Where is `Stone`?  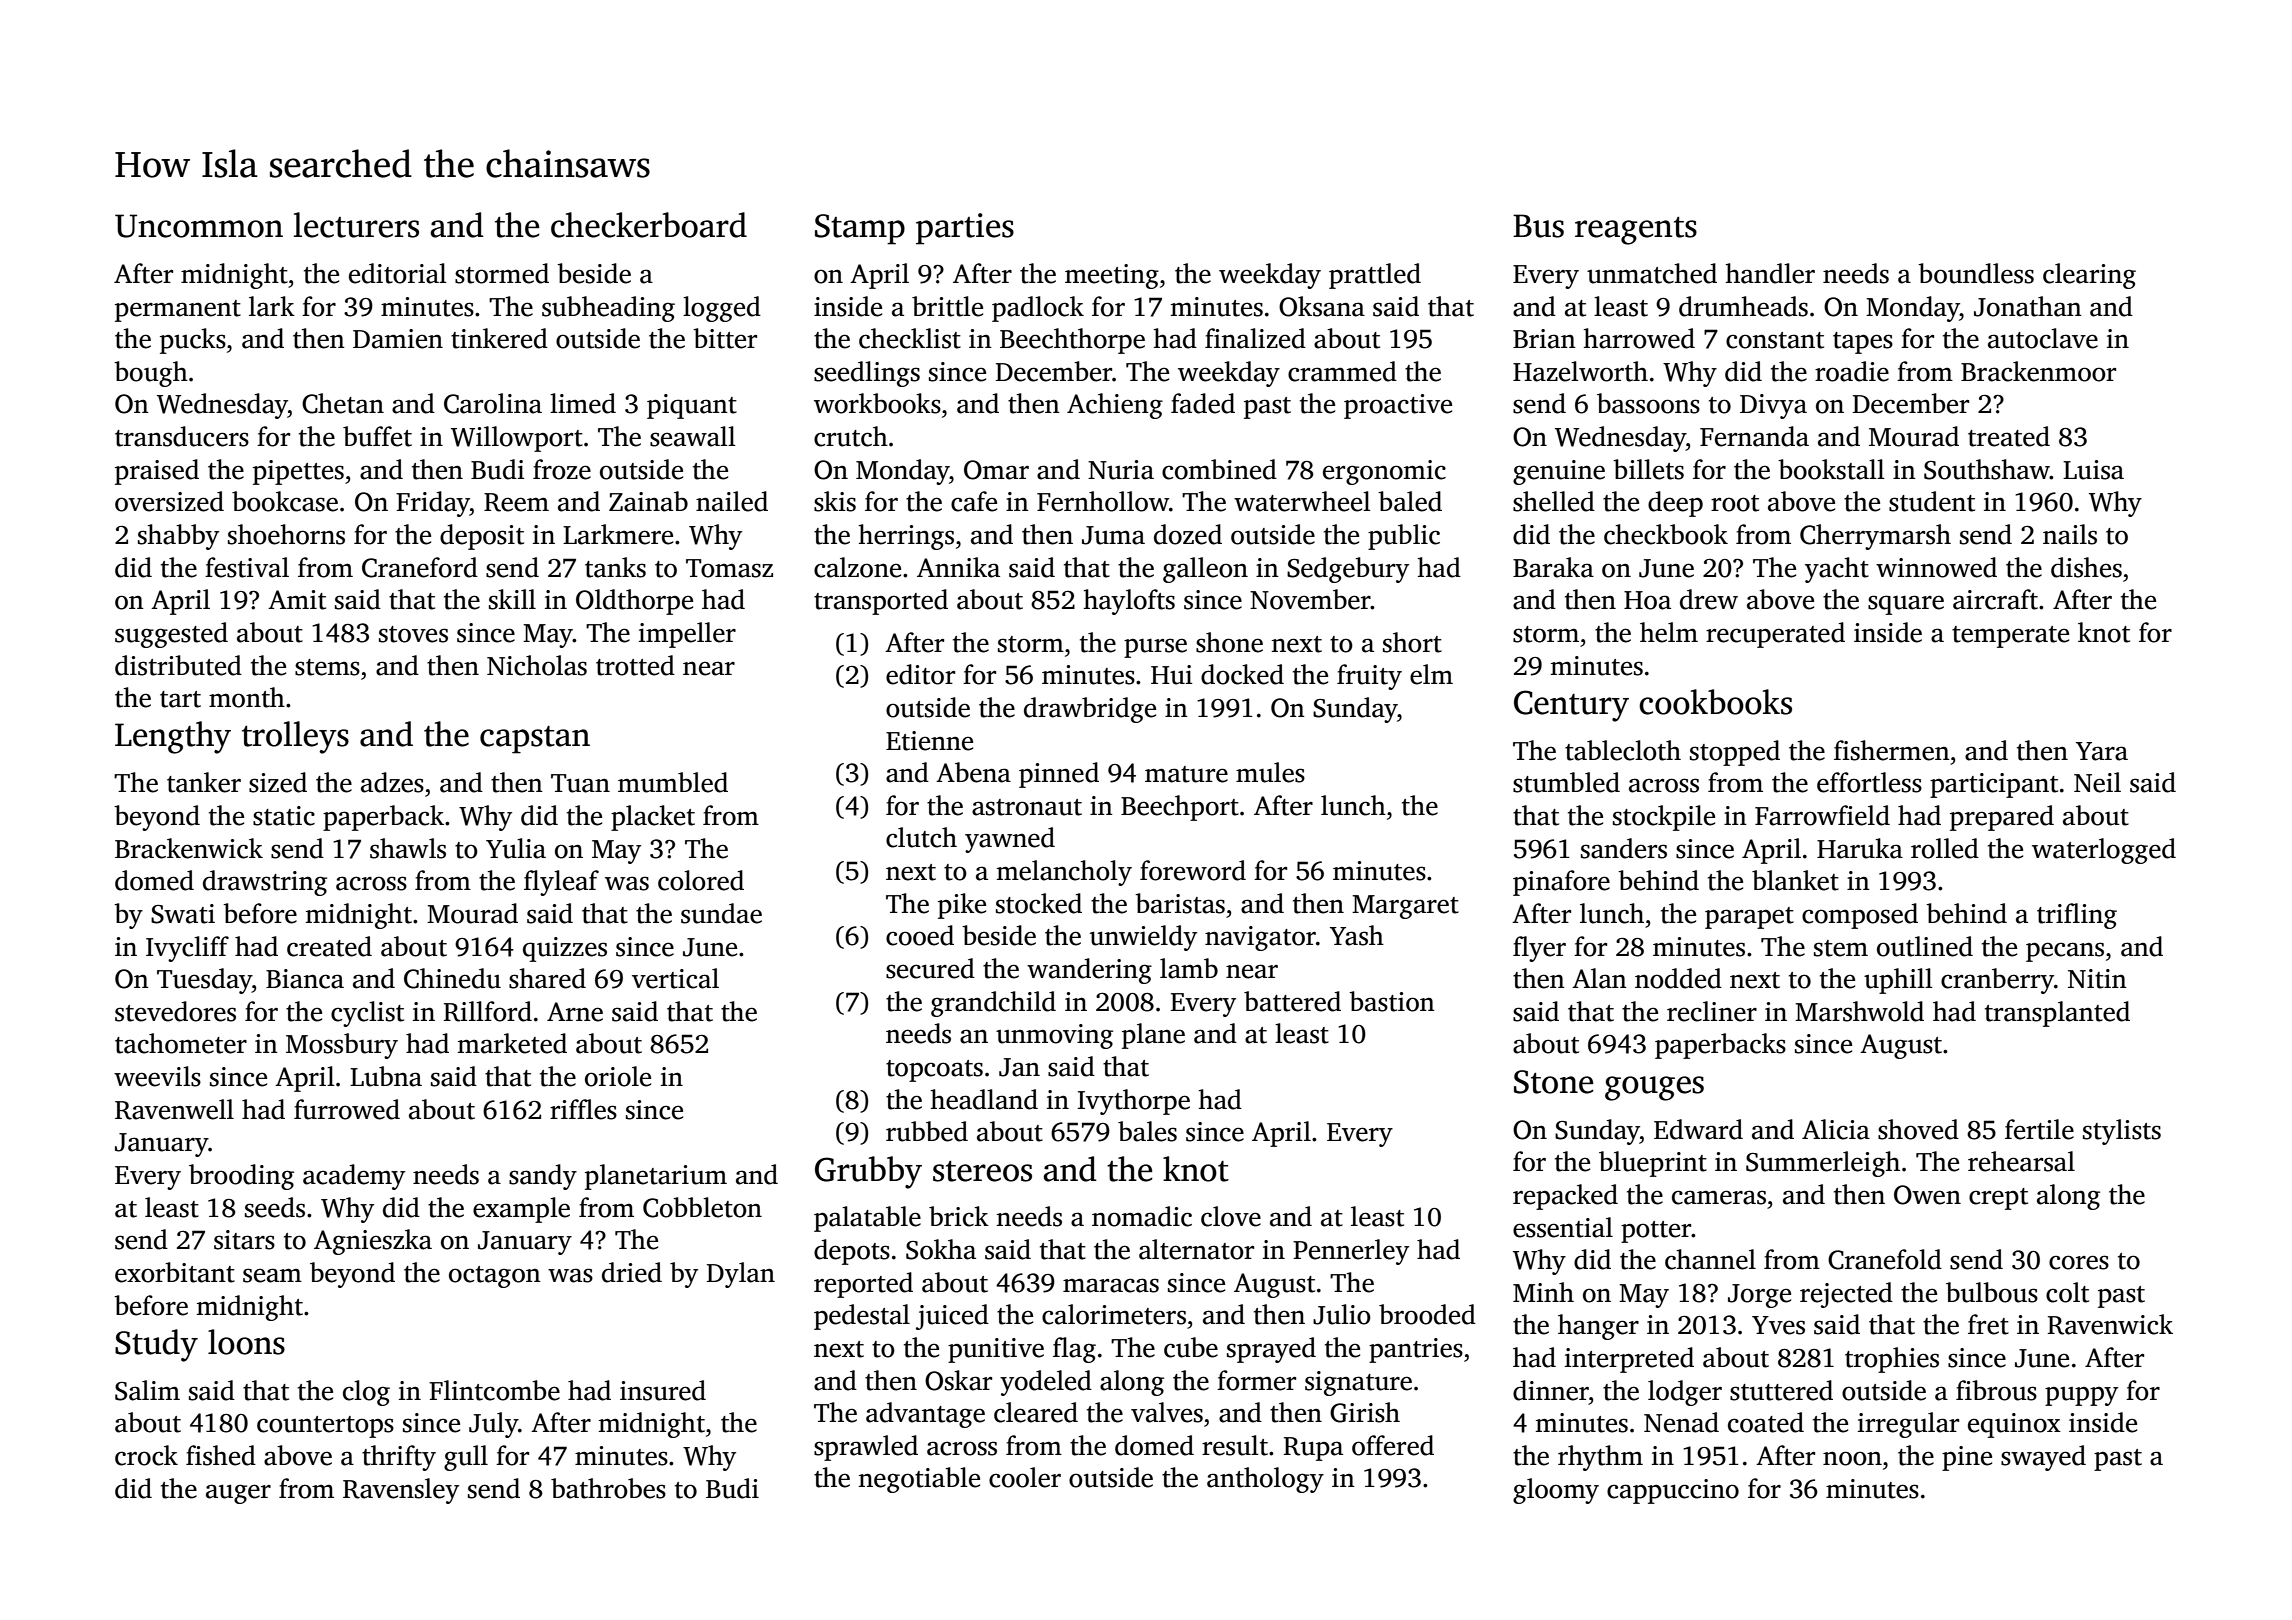 Stone is located at coordinates (1553, 1082).
